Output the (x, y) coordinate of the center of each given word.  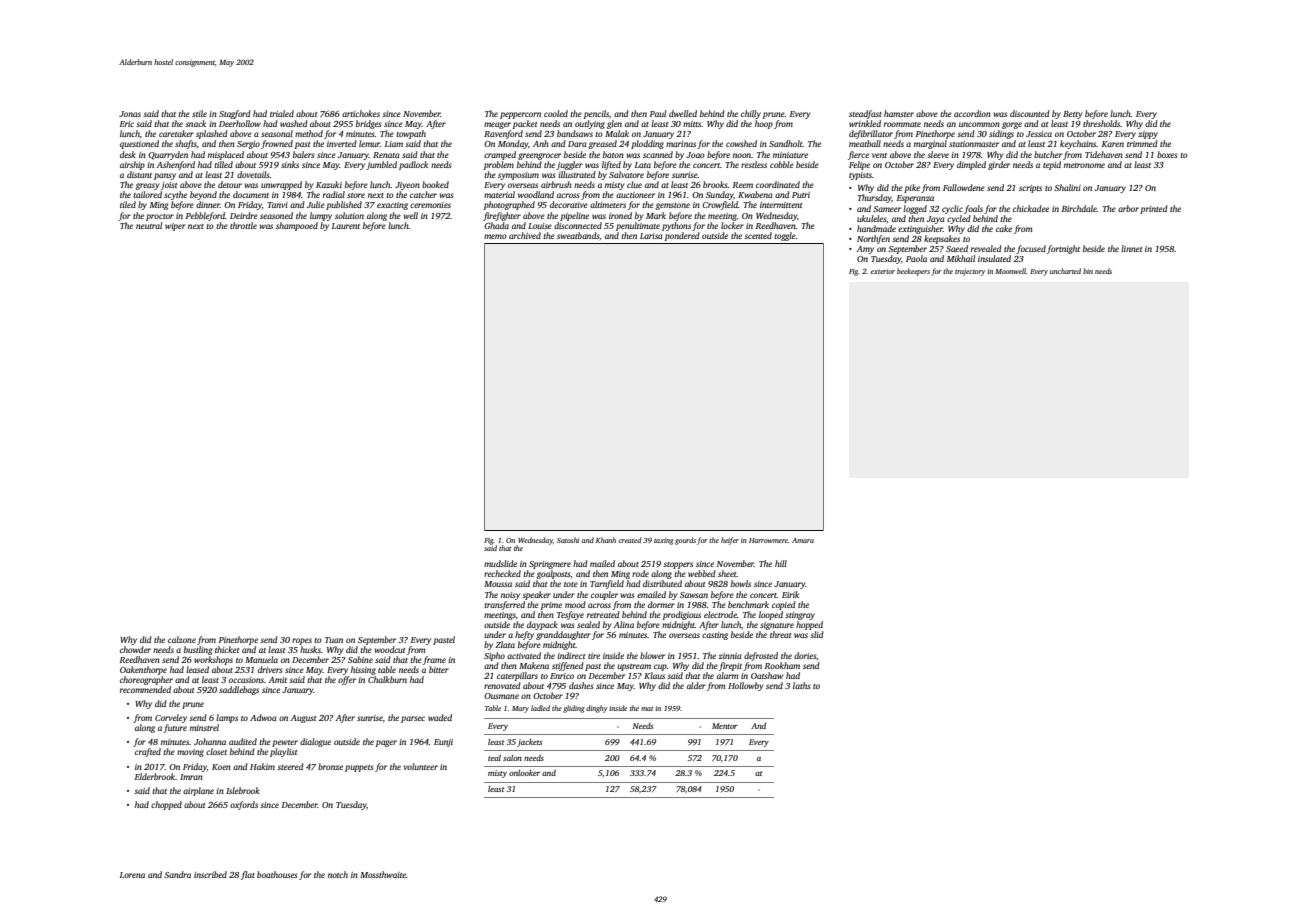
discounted (1030, 113)
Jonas (130, 114)
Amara (803, 540)
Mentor (725, 726)
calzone (182, 639)
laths (801, 685)
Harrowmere (768, 540)
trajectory (970, 272)
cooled (556, 113)
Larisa (651, 236)
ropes (302, 641)
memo (495, 236)
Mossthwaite (383, 874)
